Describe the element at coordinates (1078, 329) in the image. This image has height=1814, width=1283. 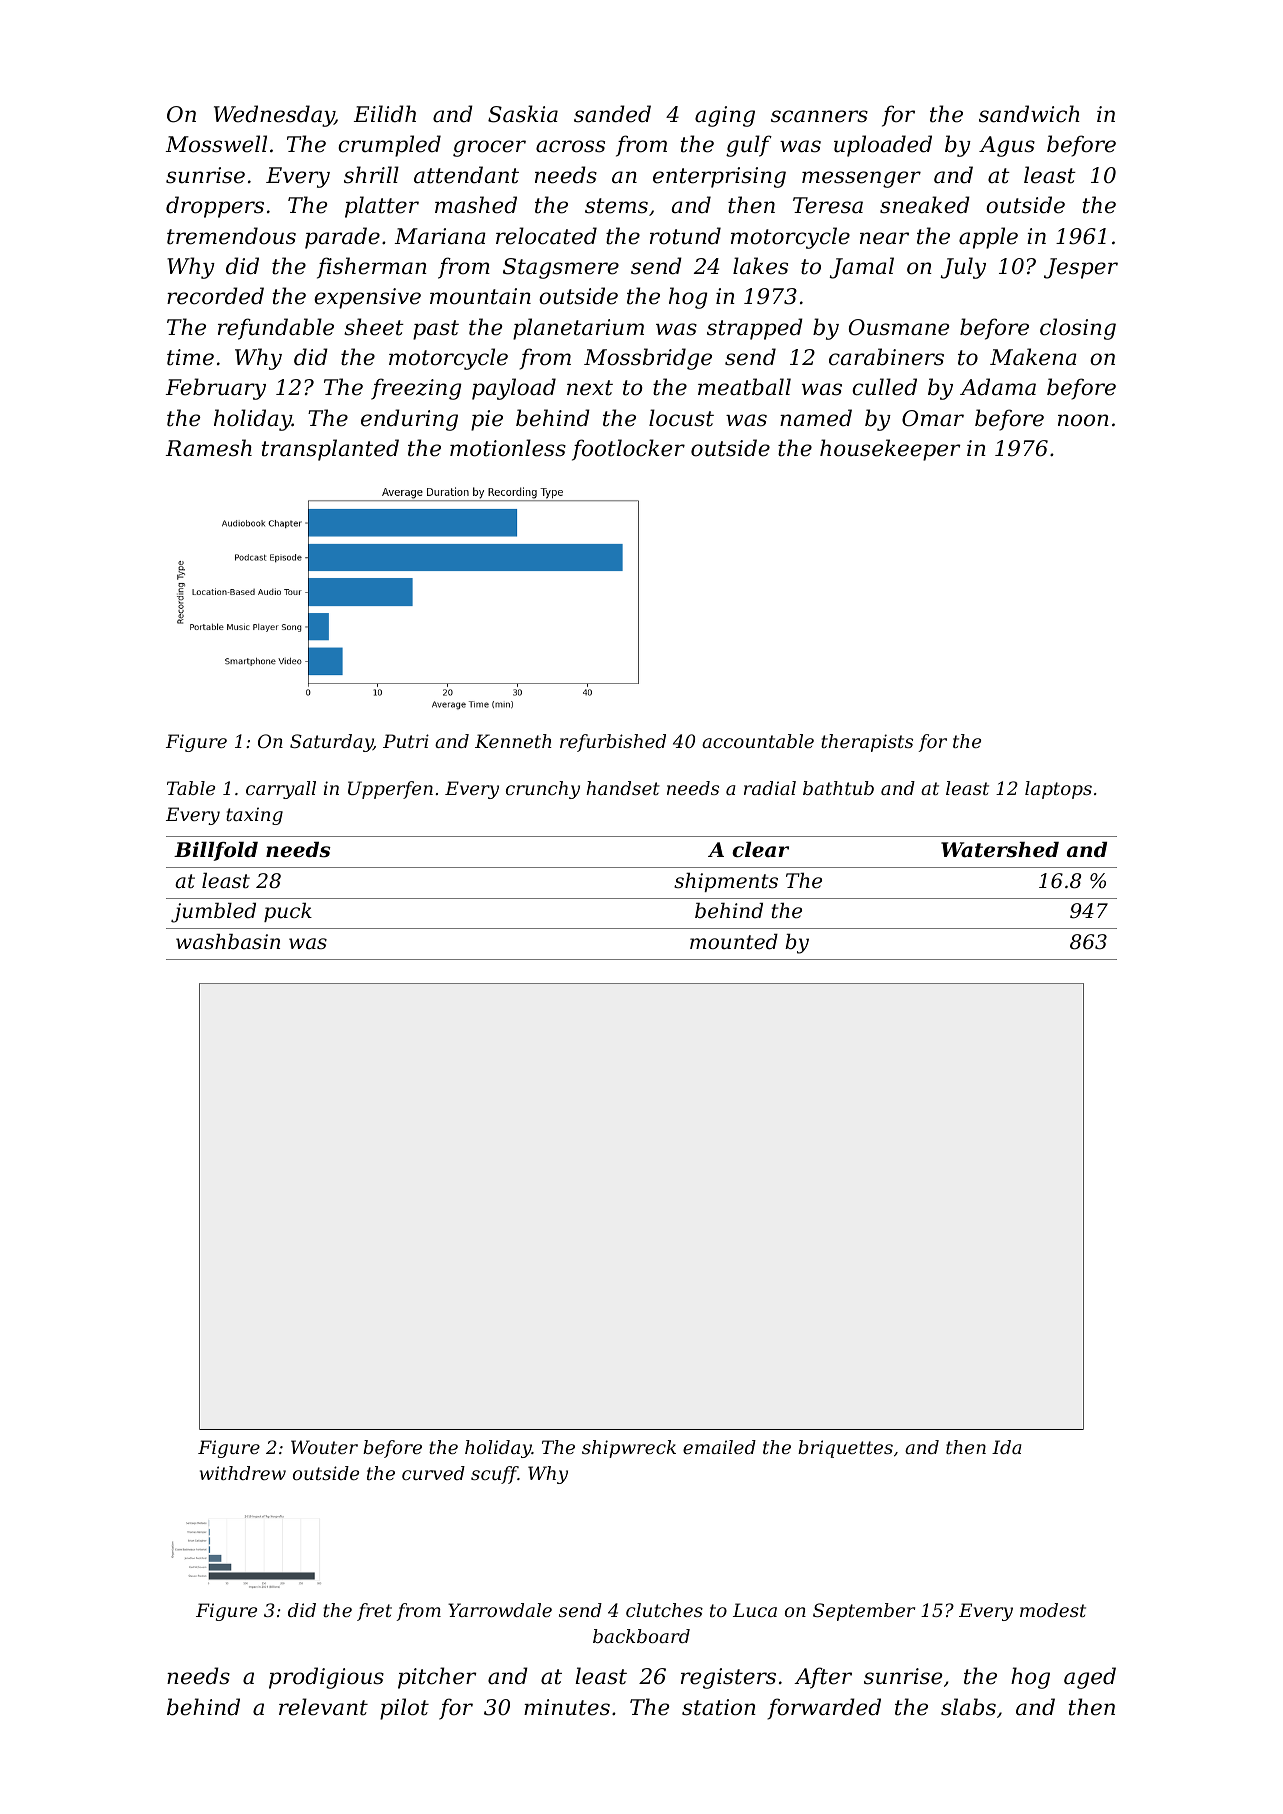
I see `closing` at that location.
